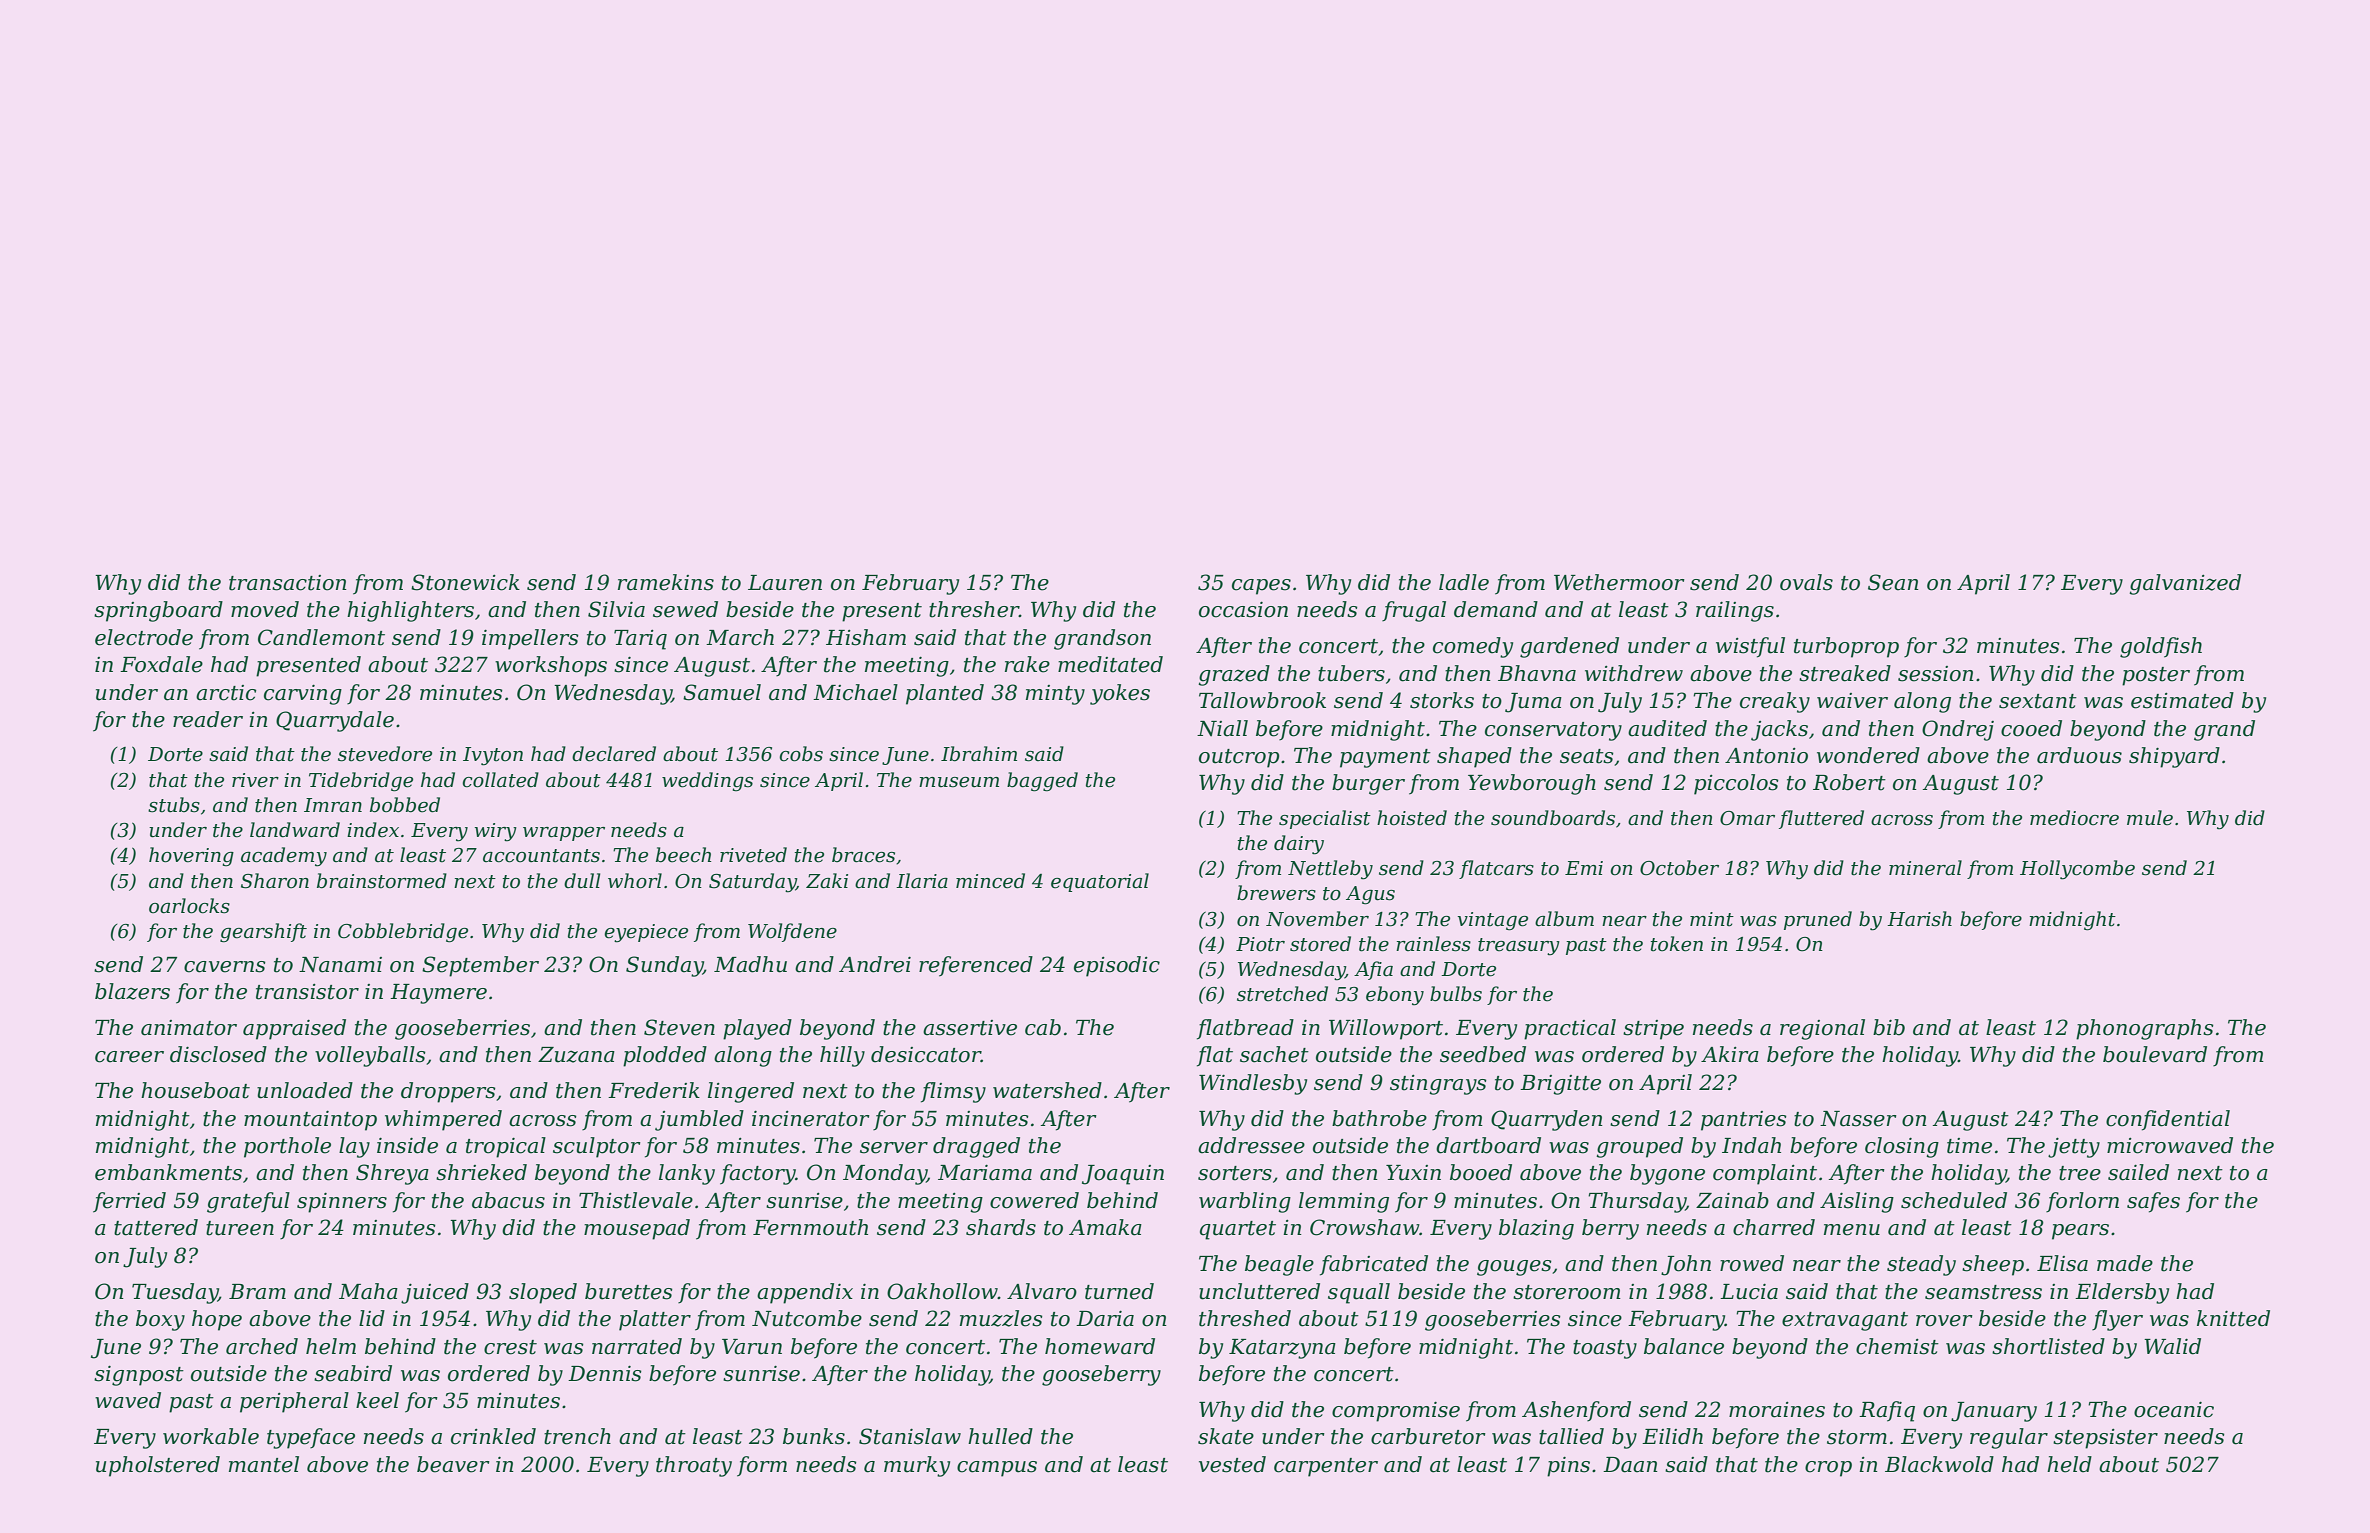  Describe the element at coordinates (1473, 647) in the screenshot. I see `comedy` at that location.
